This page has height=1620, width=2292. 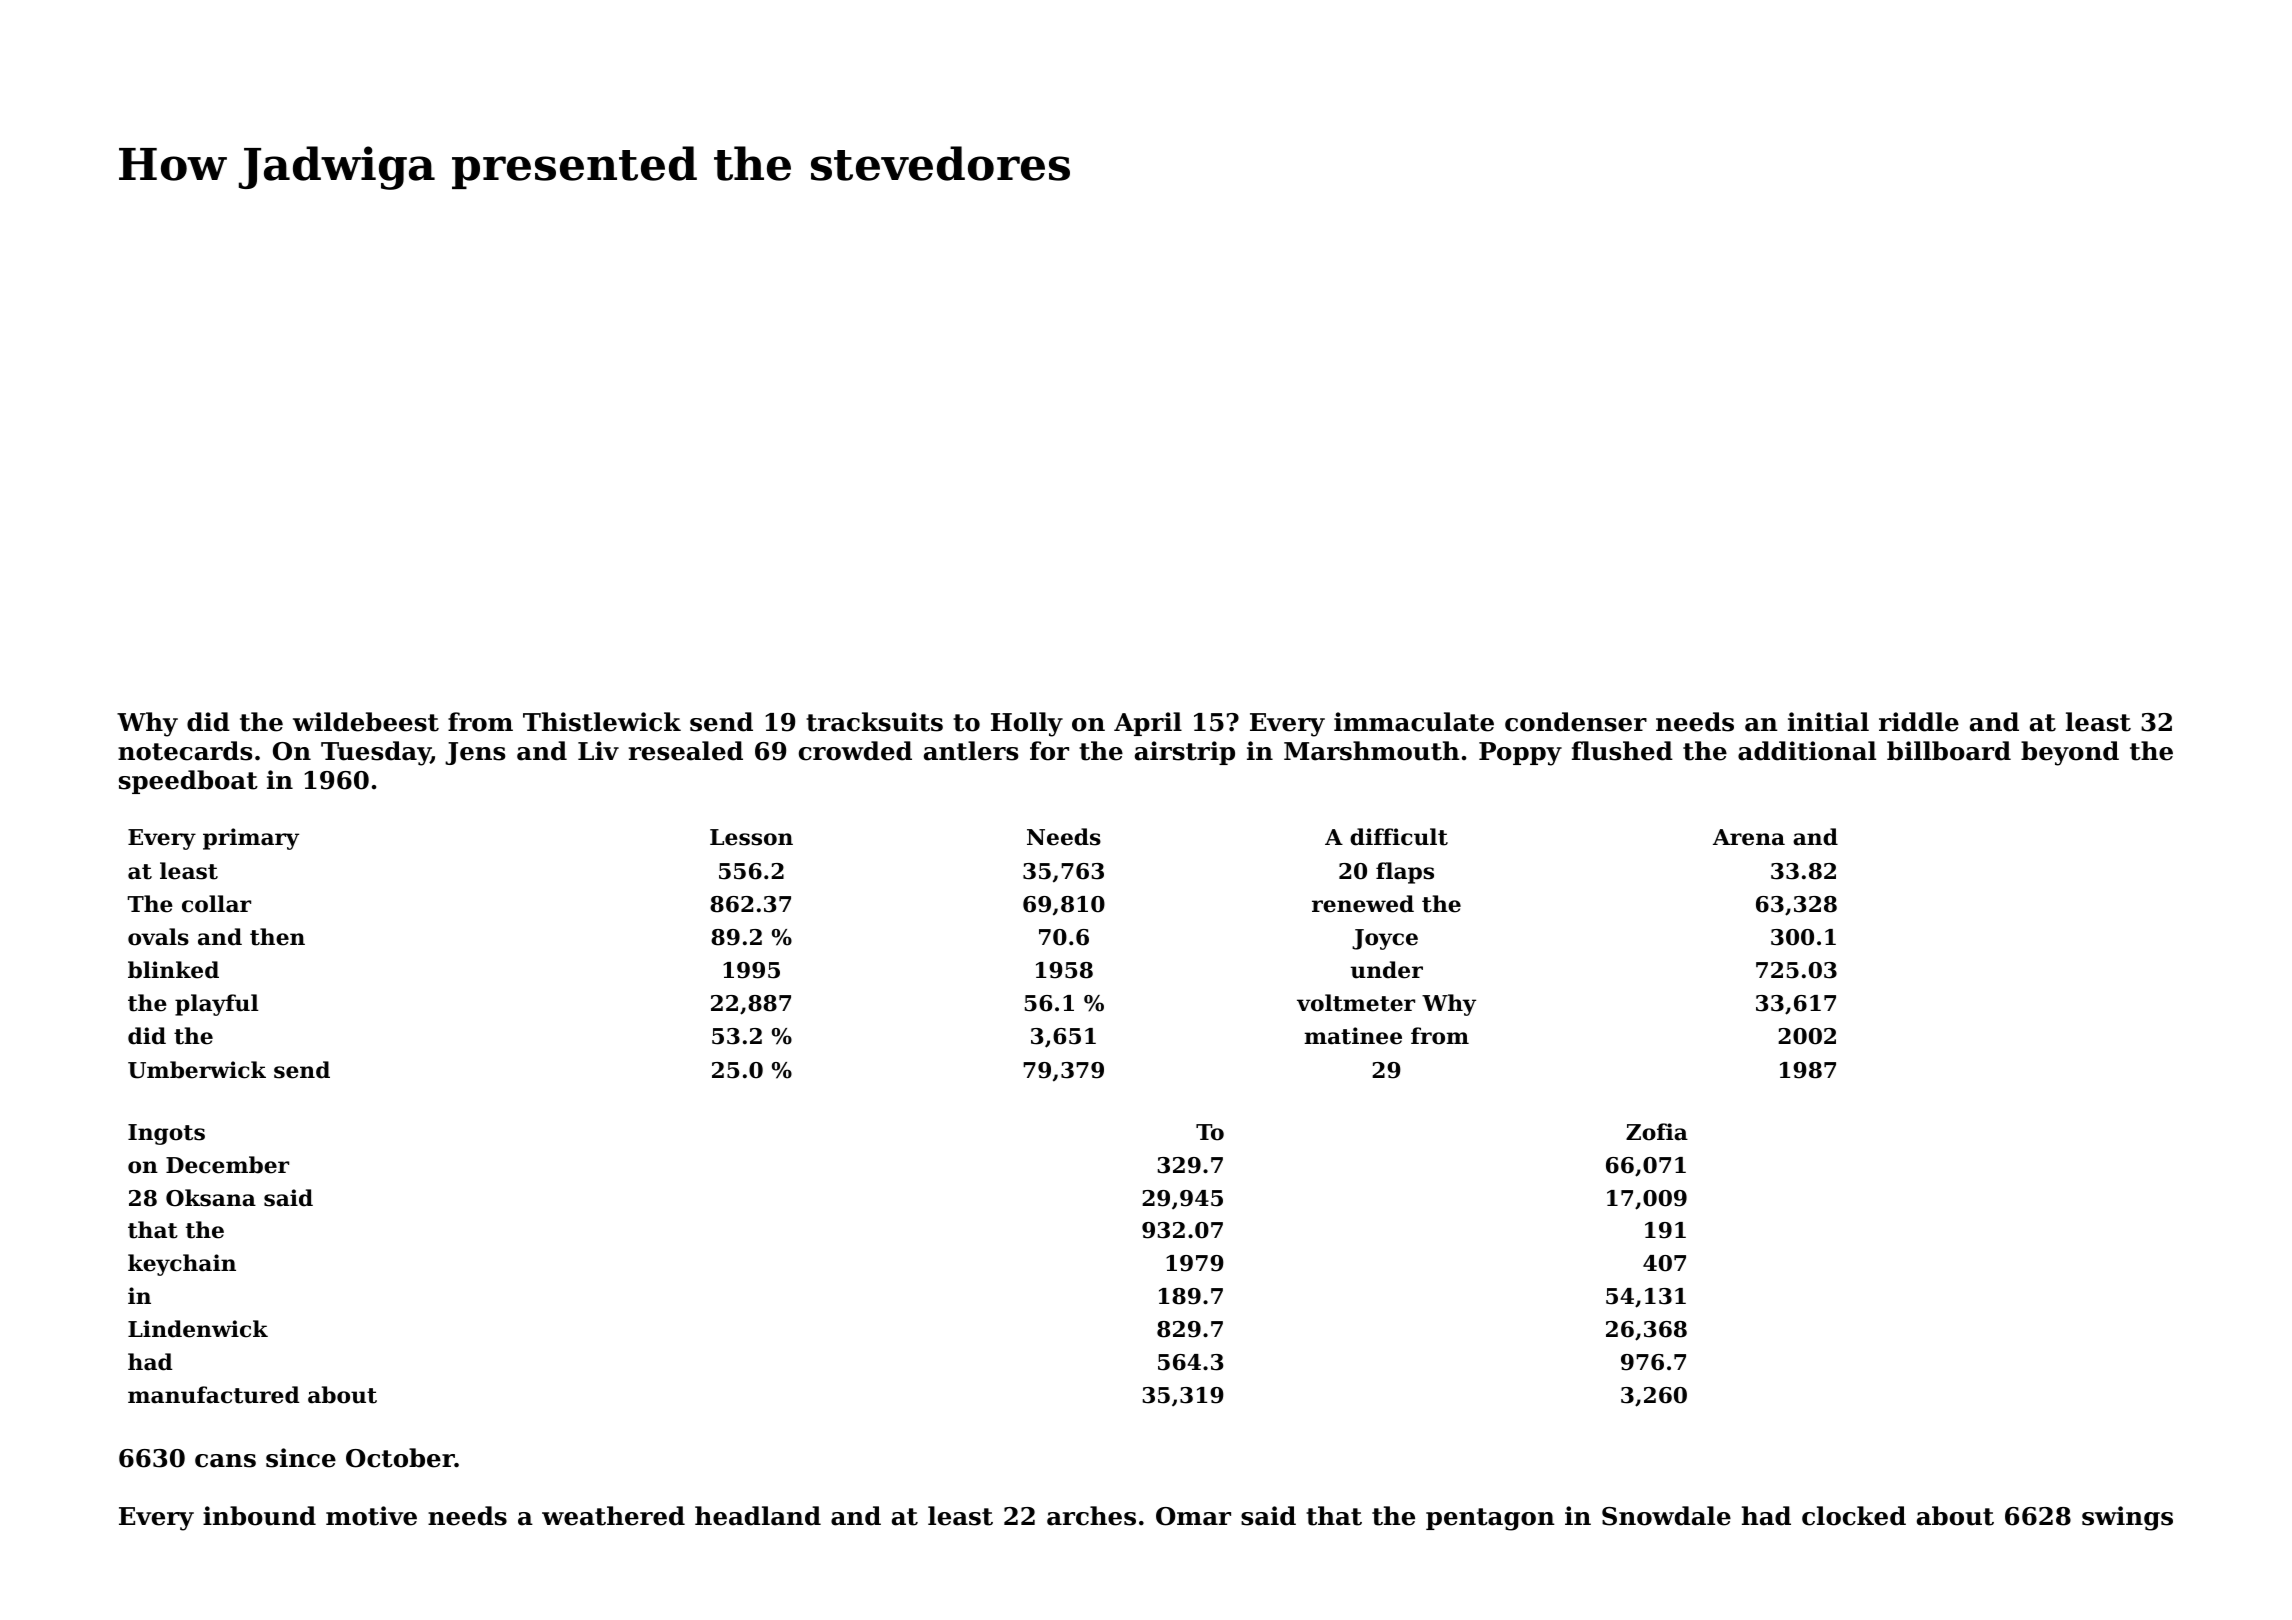 I want to click on speedboat, so click(x=188, y=782).
